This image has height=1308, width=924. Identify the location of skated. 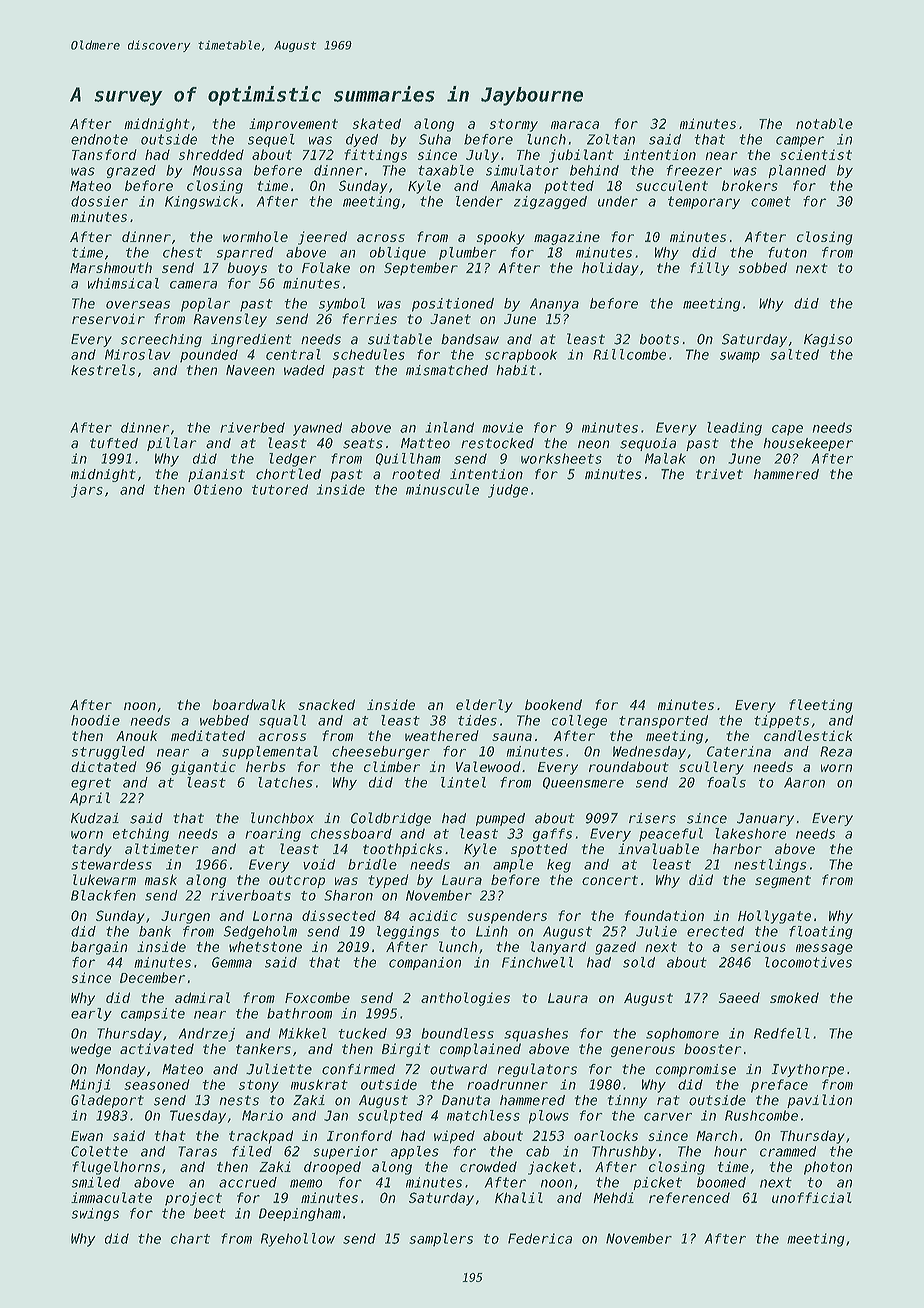
(377, 123).
